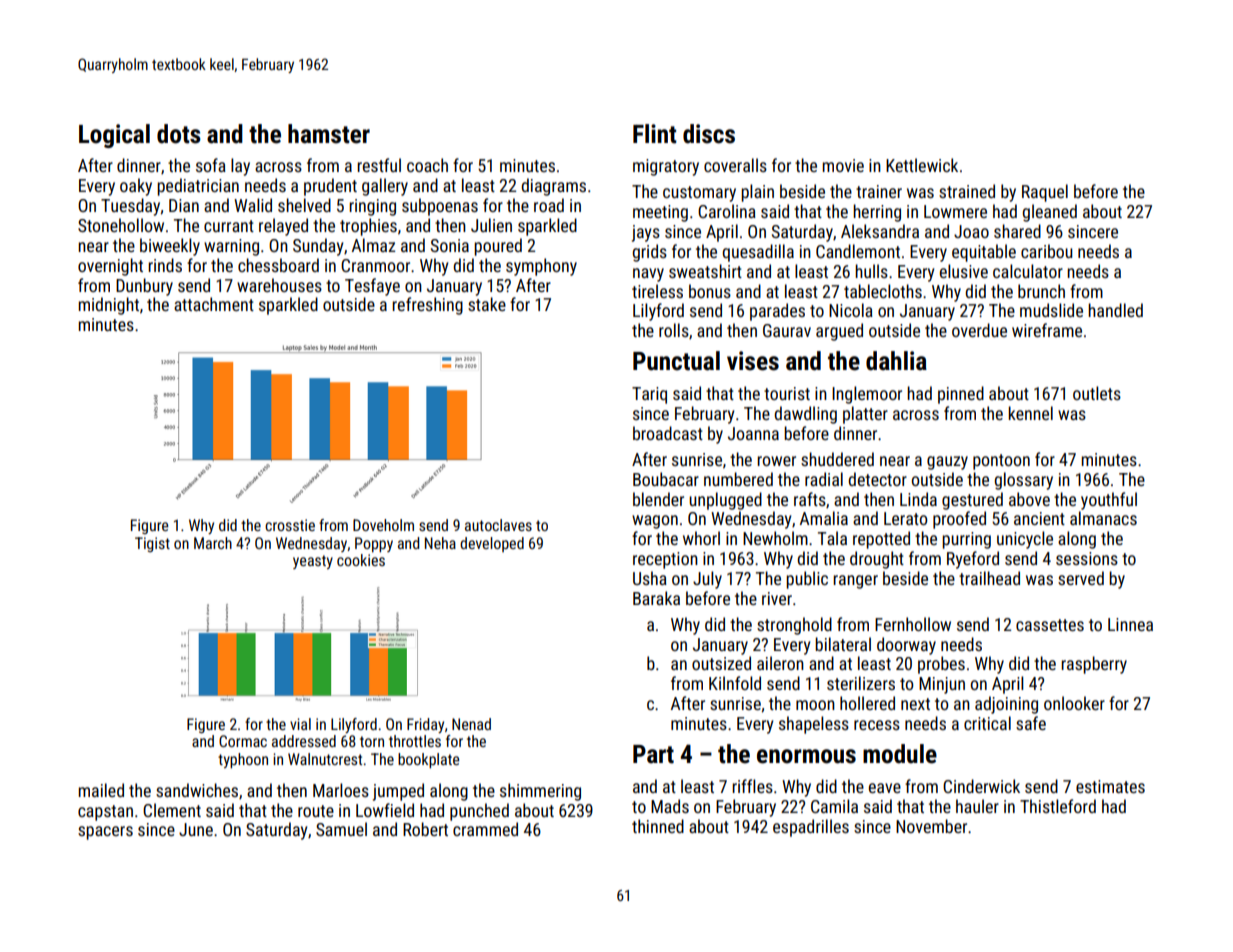 Image resolution: width=1233 pixels, height=952 pixels. What do you see at coordinates (666, 167) in the image?
I see `migratory` at bounding box center [666, 167].
